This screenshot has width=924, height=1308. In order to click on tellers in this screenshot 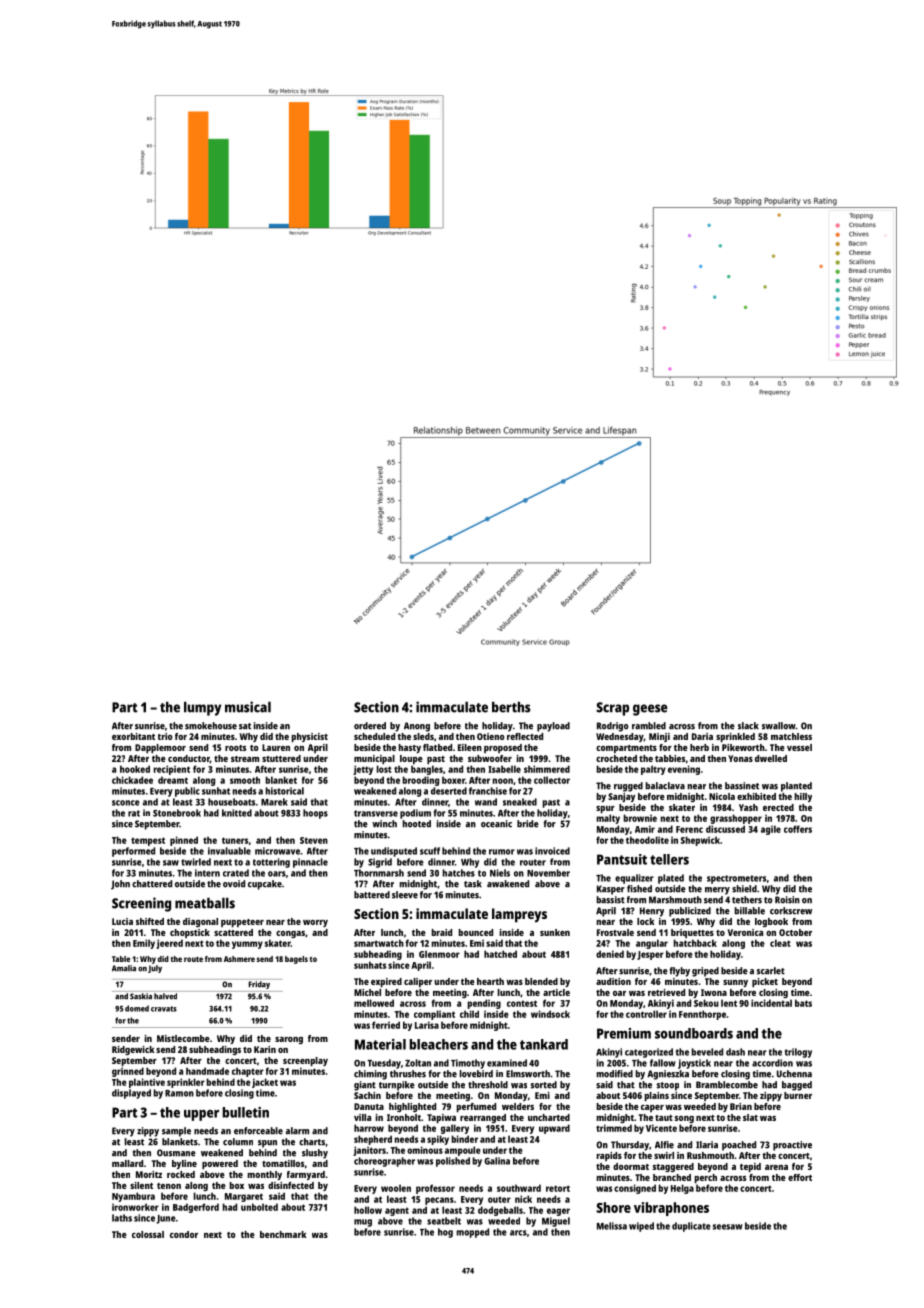, I will do `click(669, 859)`.
